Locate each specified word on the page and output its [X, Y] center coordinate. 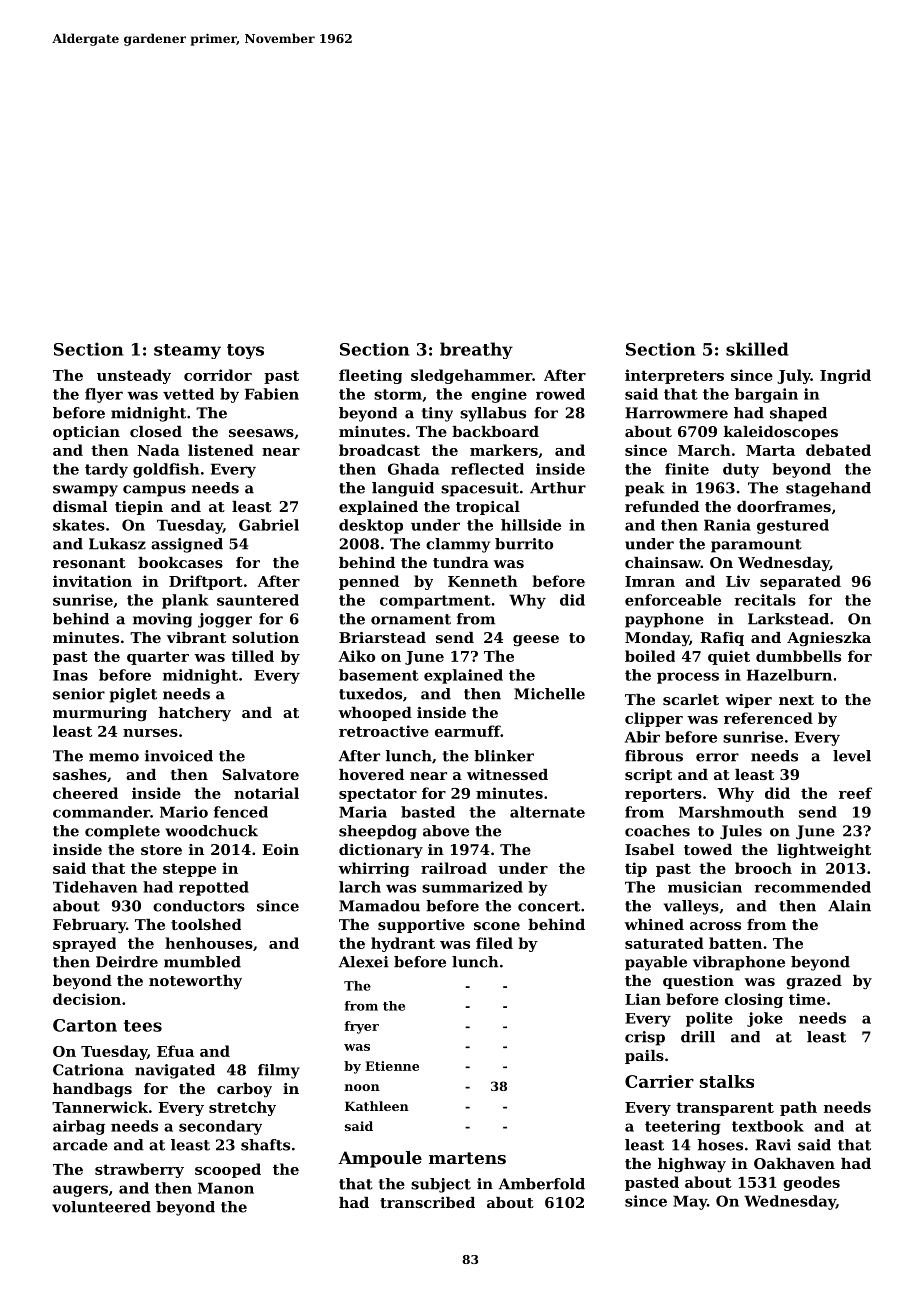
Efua [175, 1051]
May [690, 1202]
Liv [738, 581]
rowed [560, 394]
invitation [92, 581]
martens [467, 1158]
